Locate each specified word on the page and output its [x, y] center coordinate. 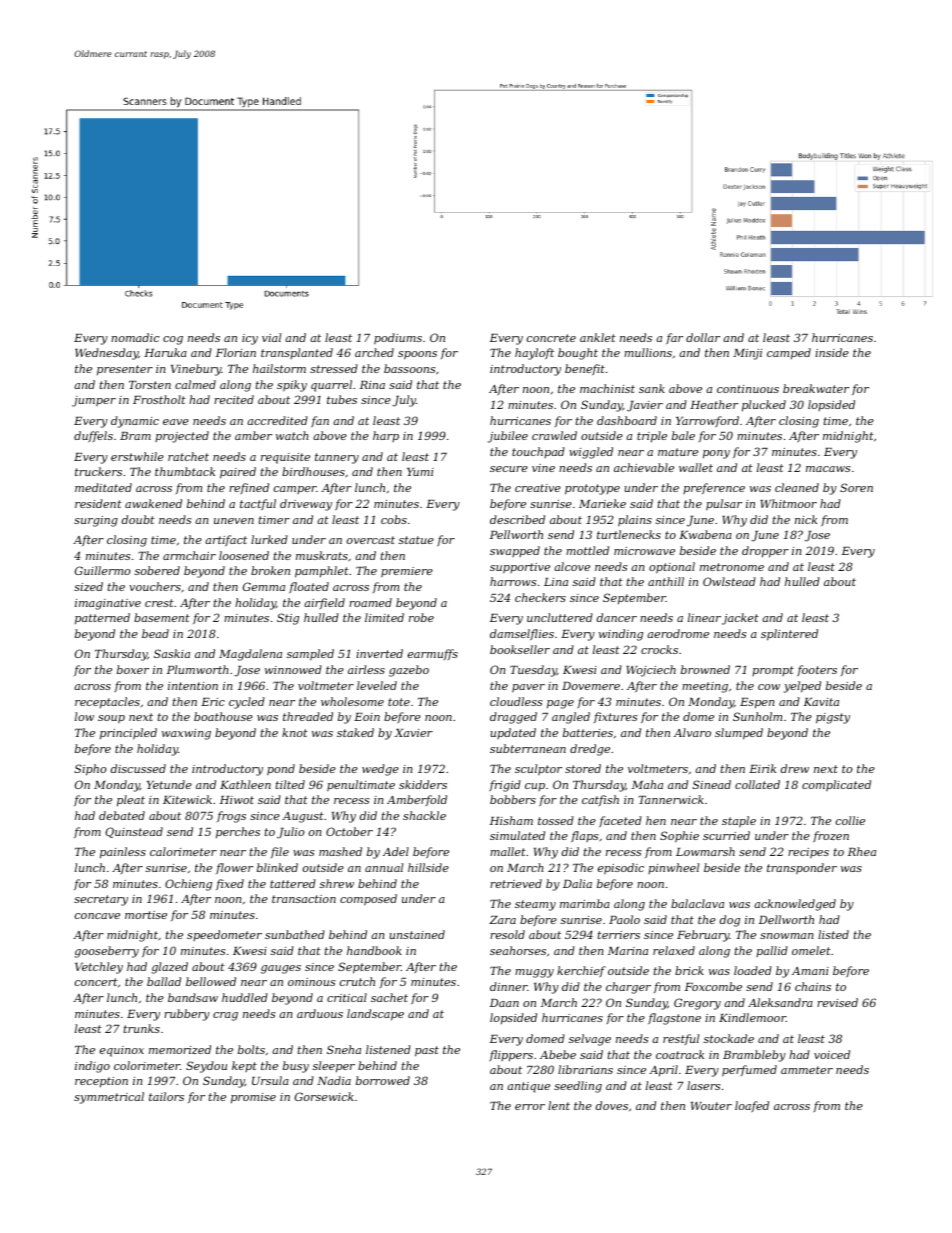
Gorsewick [324, 1096]
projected [182, 437]
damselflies [522, 634]
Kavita [821, 702]
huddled [245, 997]
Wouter [711, 1106]
